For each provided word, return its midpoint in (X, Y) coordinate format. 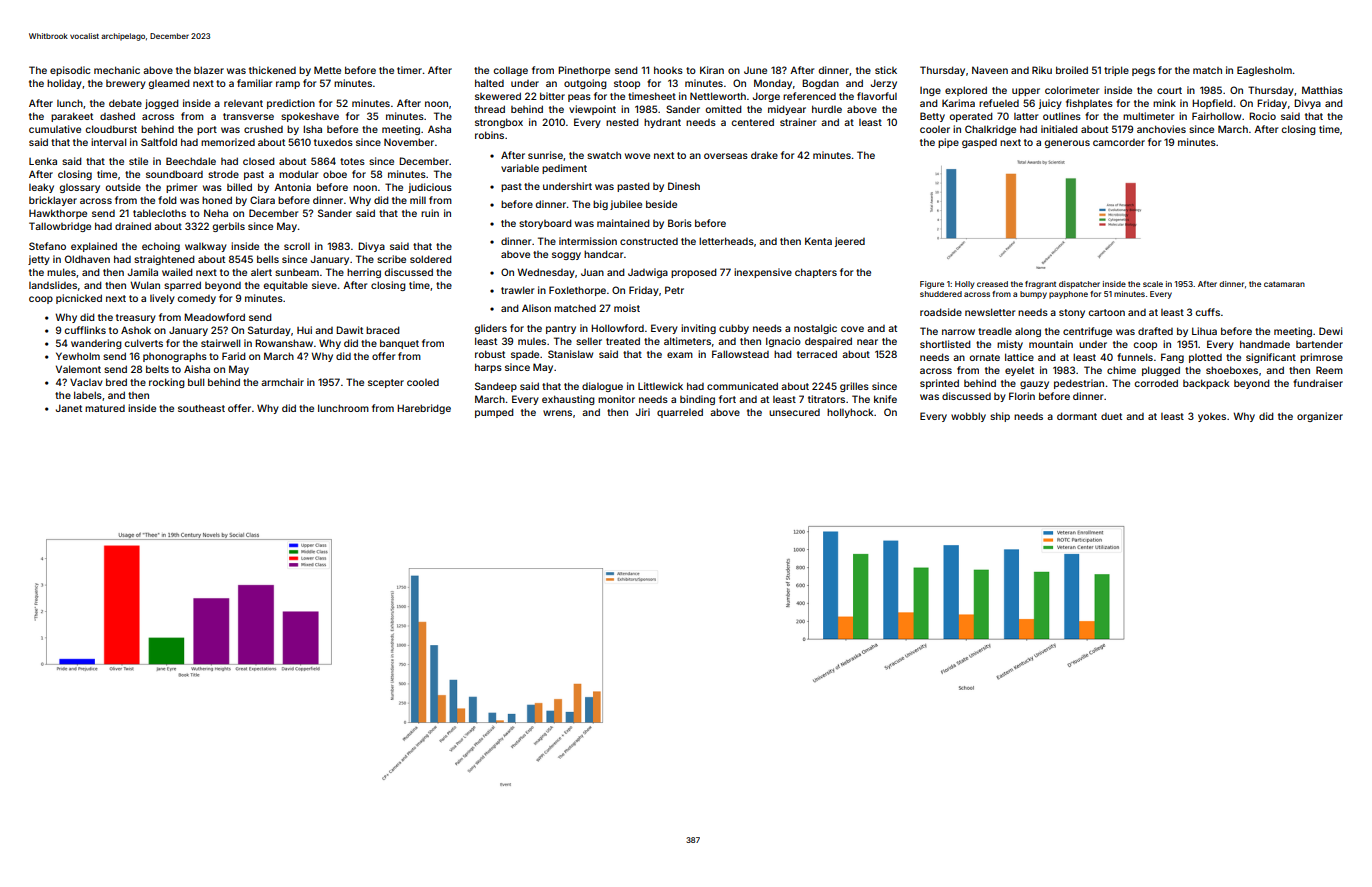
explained (94, 247)
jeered (850, 242)
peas (579, 98)
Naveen (990, 70)
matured (105, 408)
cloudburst (111, 129)
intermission (588, 241)
